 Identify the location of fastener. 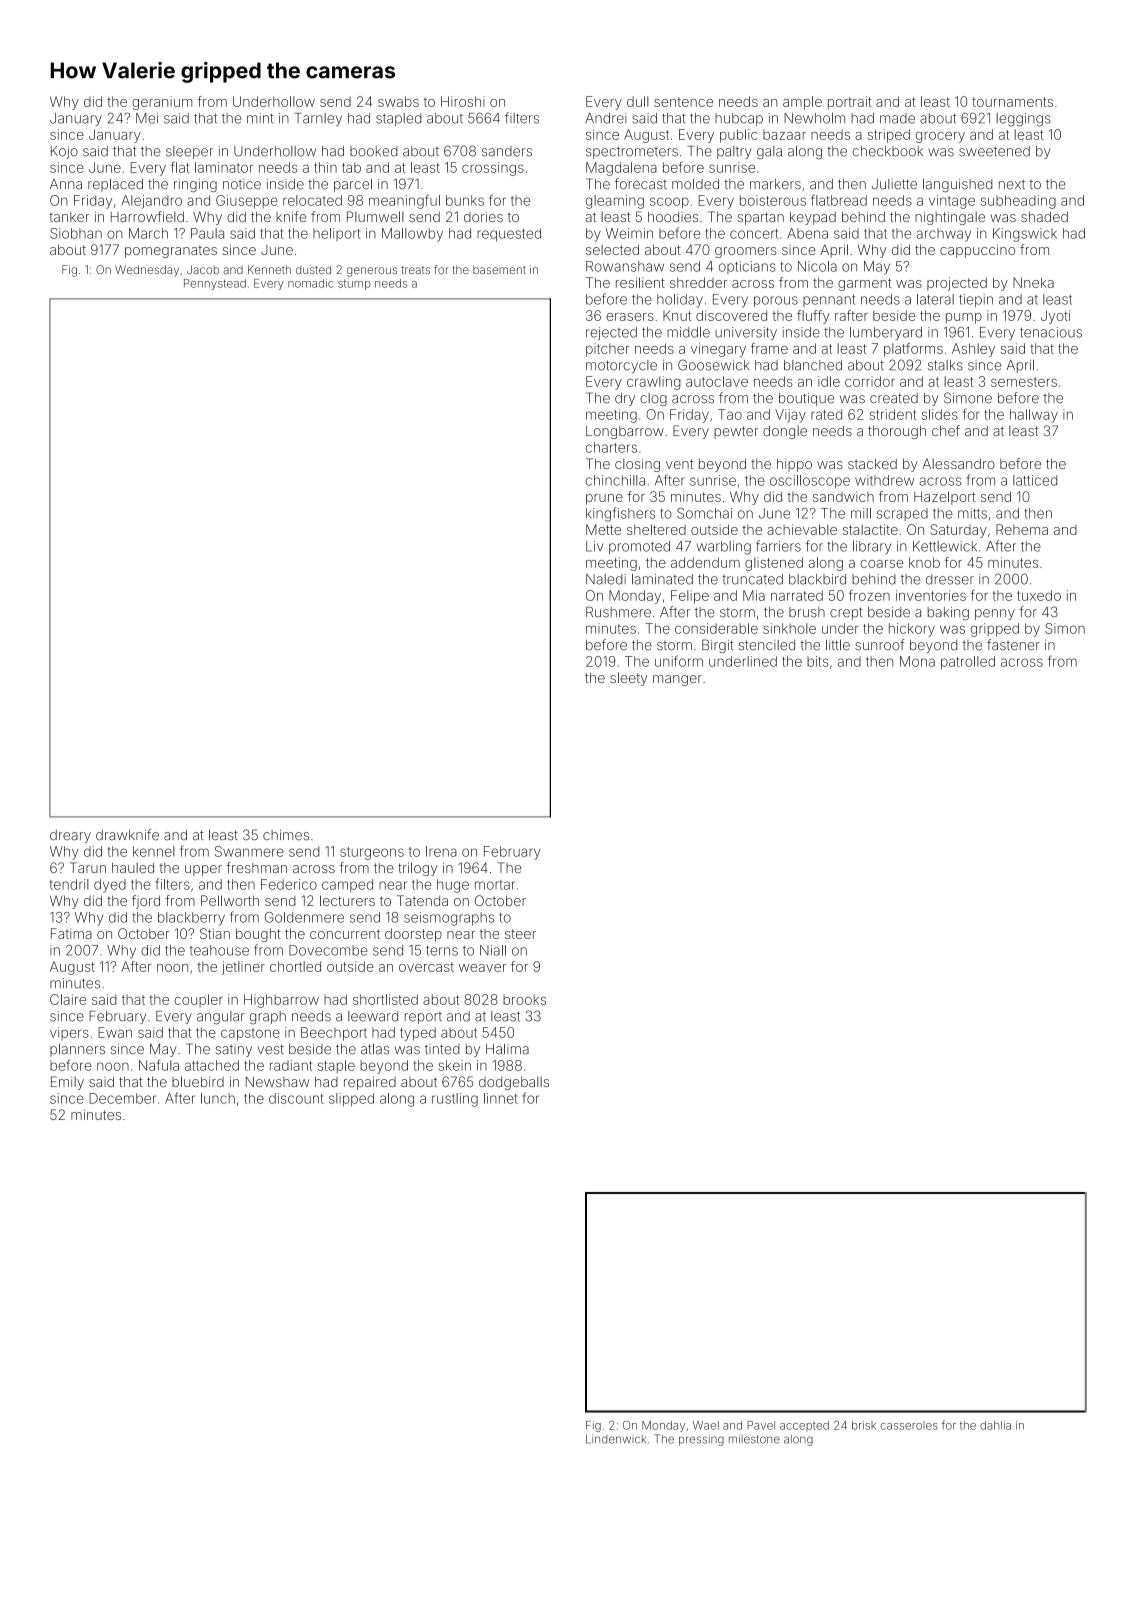
(1013, 644).
